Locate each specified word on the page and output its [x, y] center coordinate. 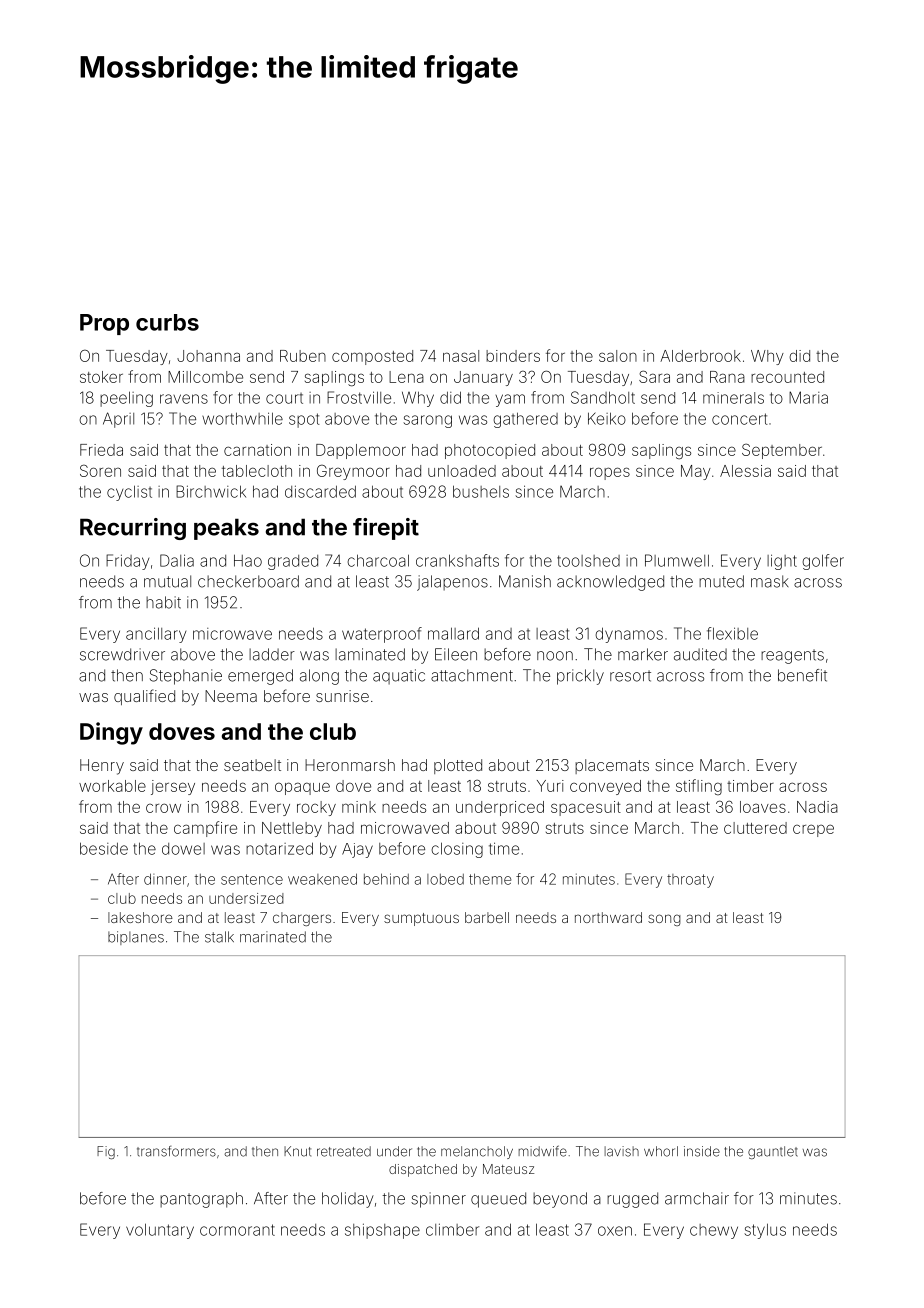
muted [721, 581]
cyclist [129, 493]
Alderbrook [700, 356]
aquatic [399, 676]
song [664, 920]
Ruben [303, 356]
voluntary [160, 1231]
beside [104, 848]
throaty [690, 881]
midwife [542, 1151]
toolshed [588, 561]
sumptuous [421, 919]
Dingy [111, 733]
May [696, 472]
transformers [176, 1151]
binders [513, 356]
